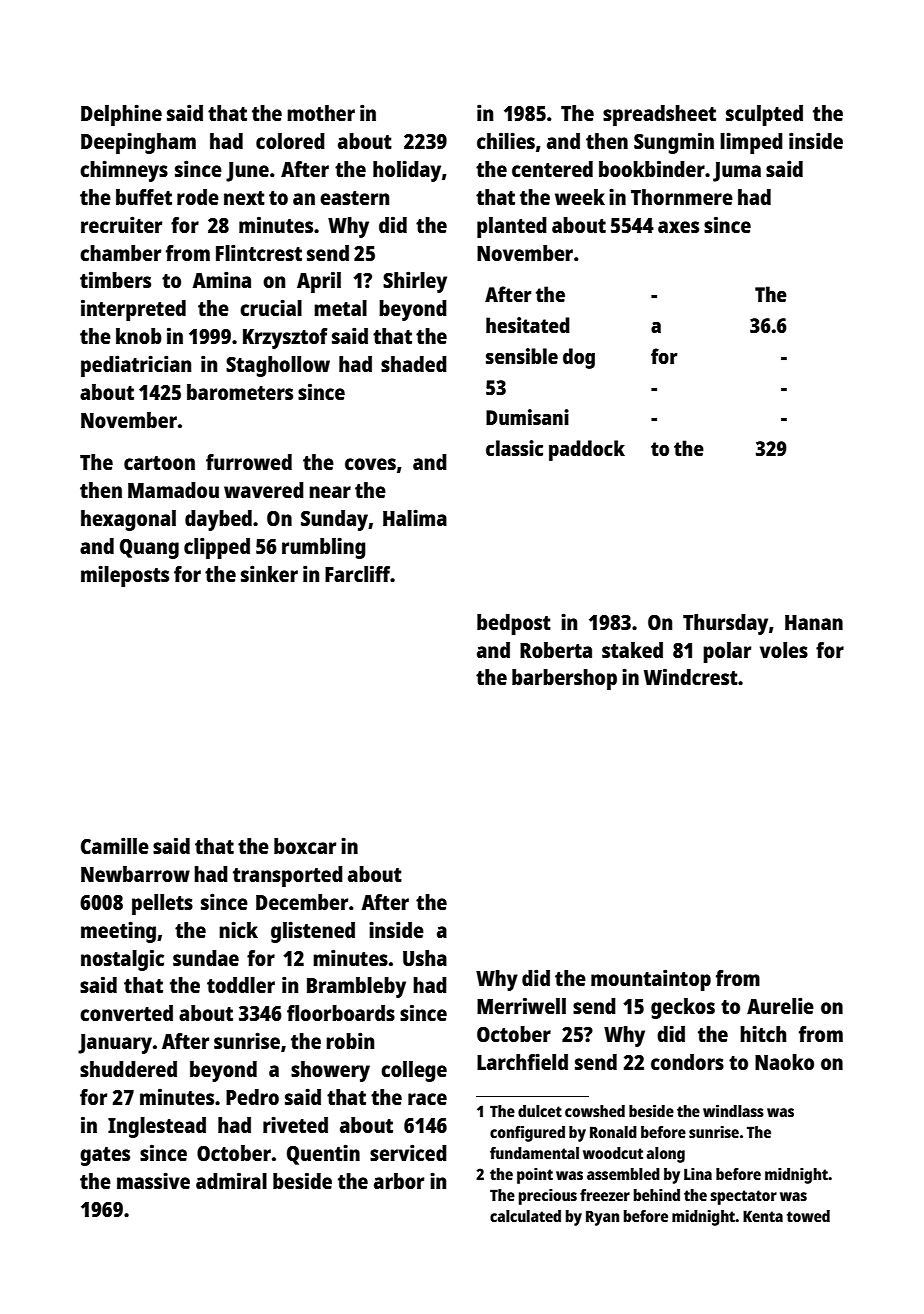 The width and height of the image is (924, 1314). I want to click on massive, so click(153, 1180).
